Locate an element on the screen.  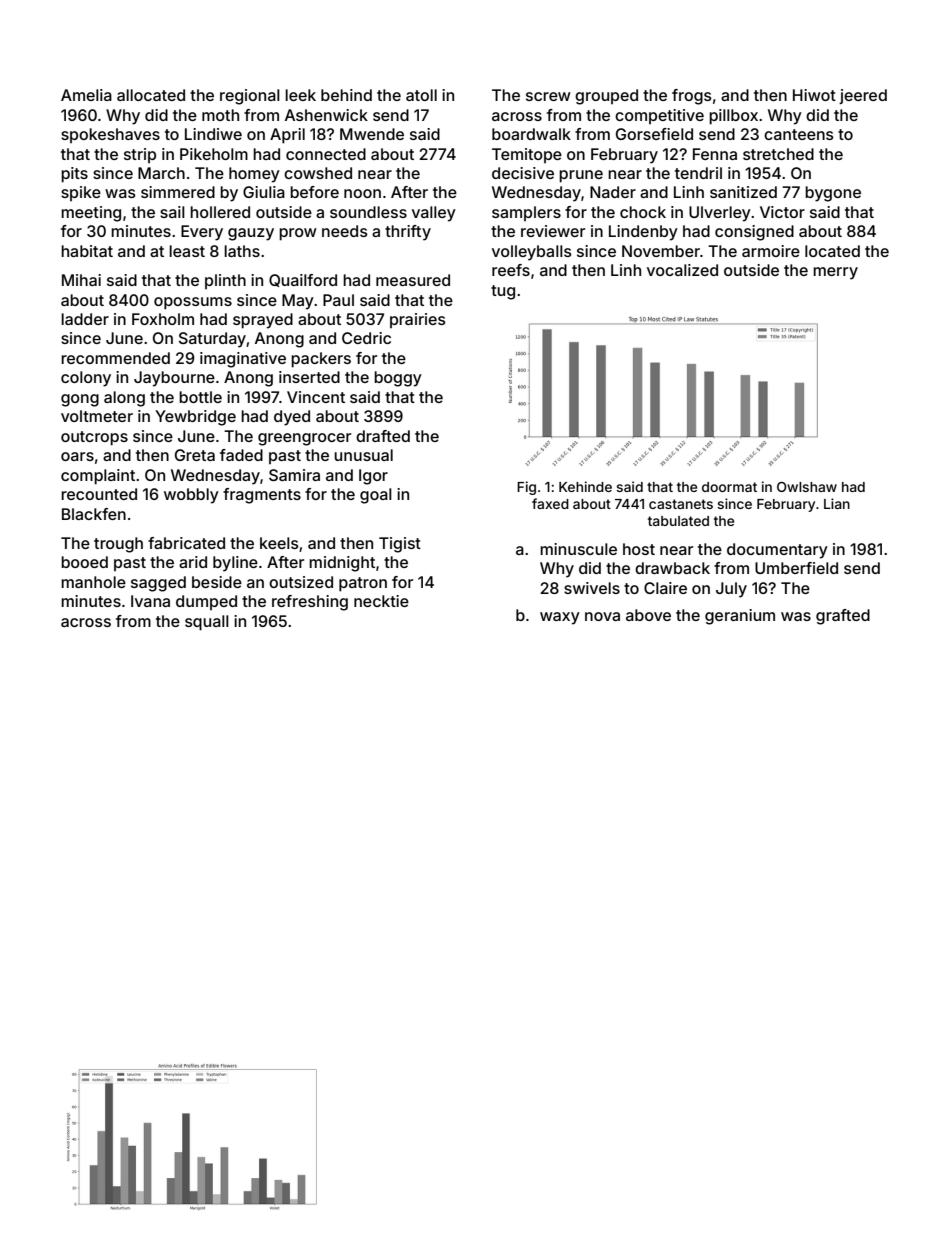
noon is located at coordinates (362, 193).
